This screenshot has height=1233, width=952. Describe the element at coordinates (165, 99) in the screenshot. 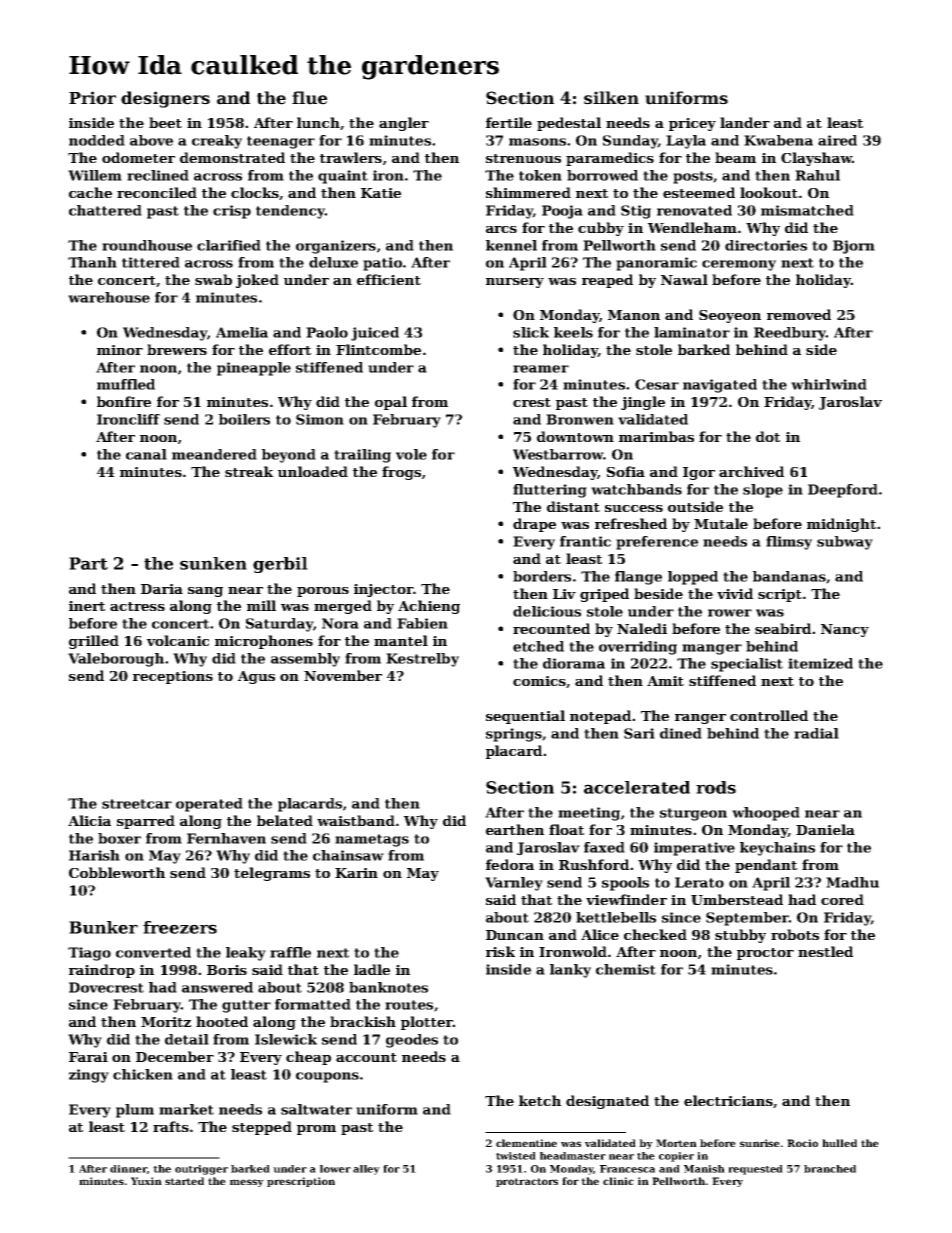

I see `designers` at that location.
